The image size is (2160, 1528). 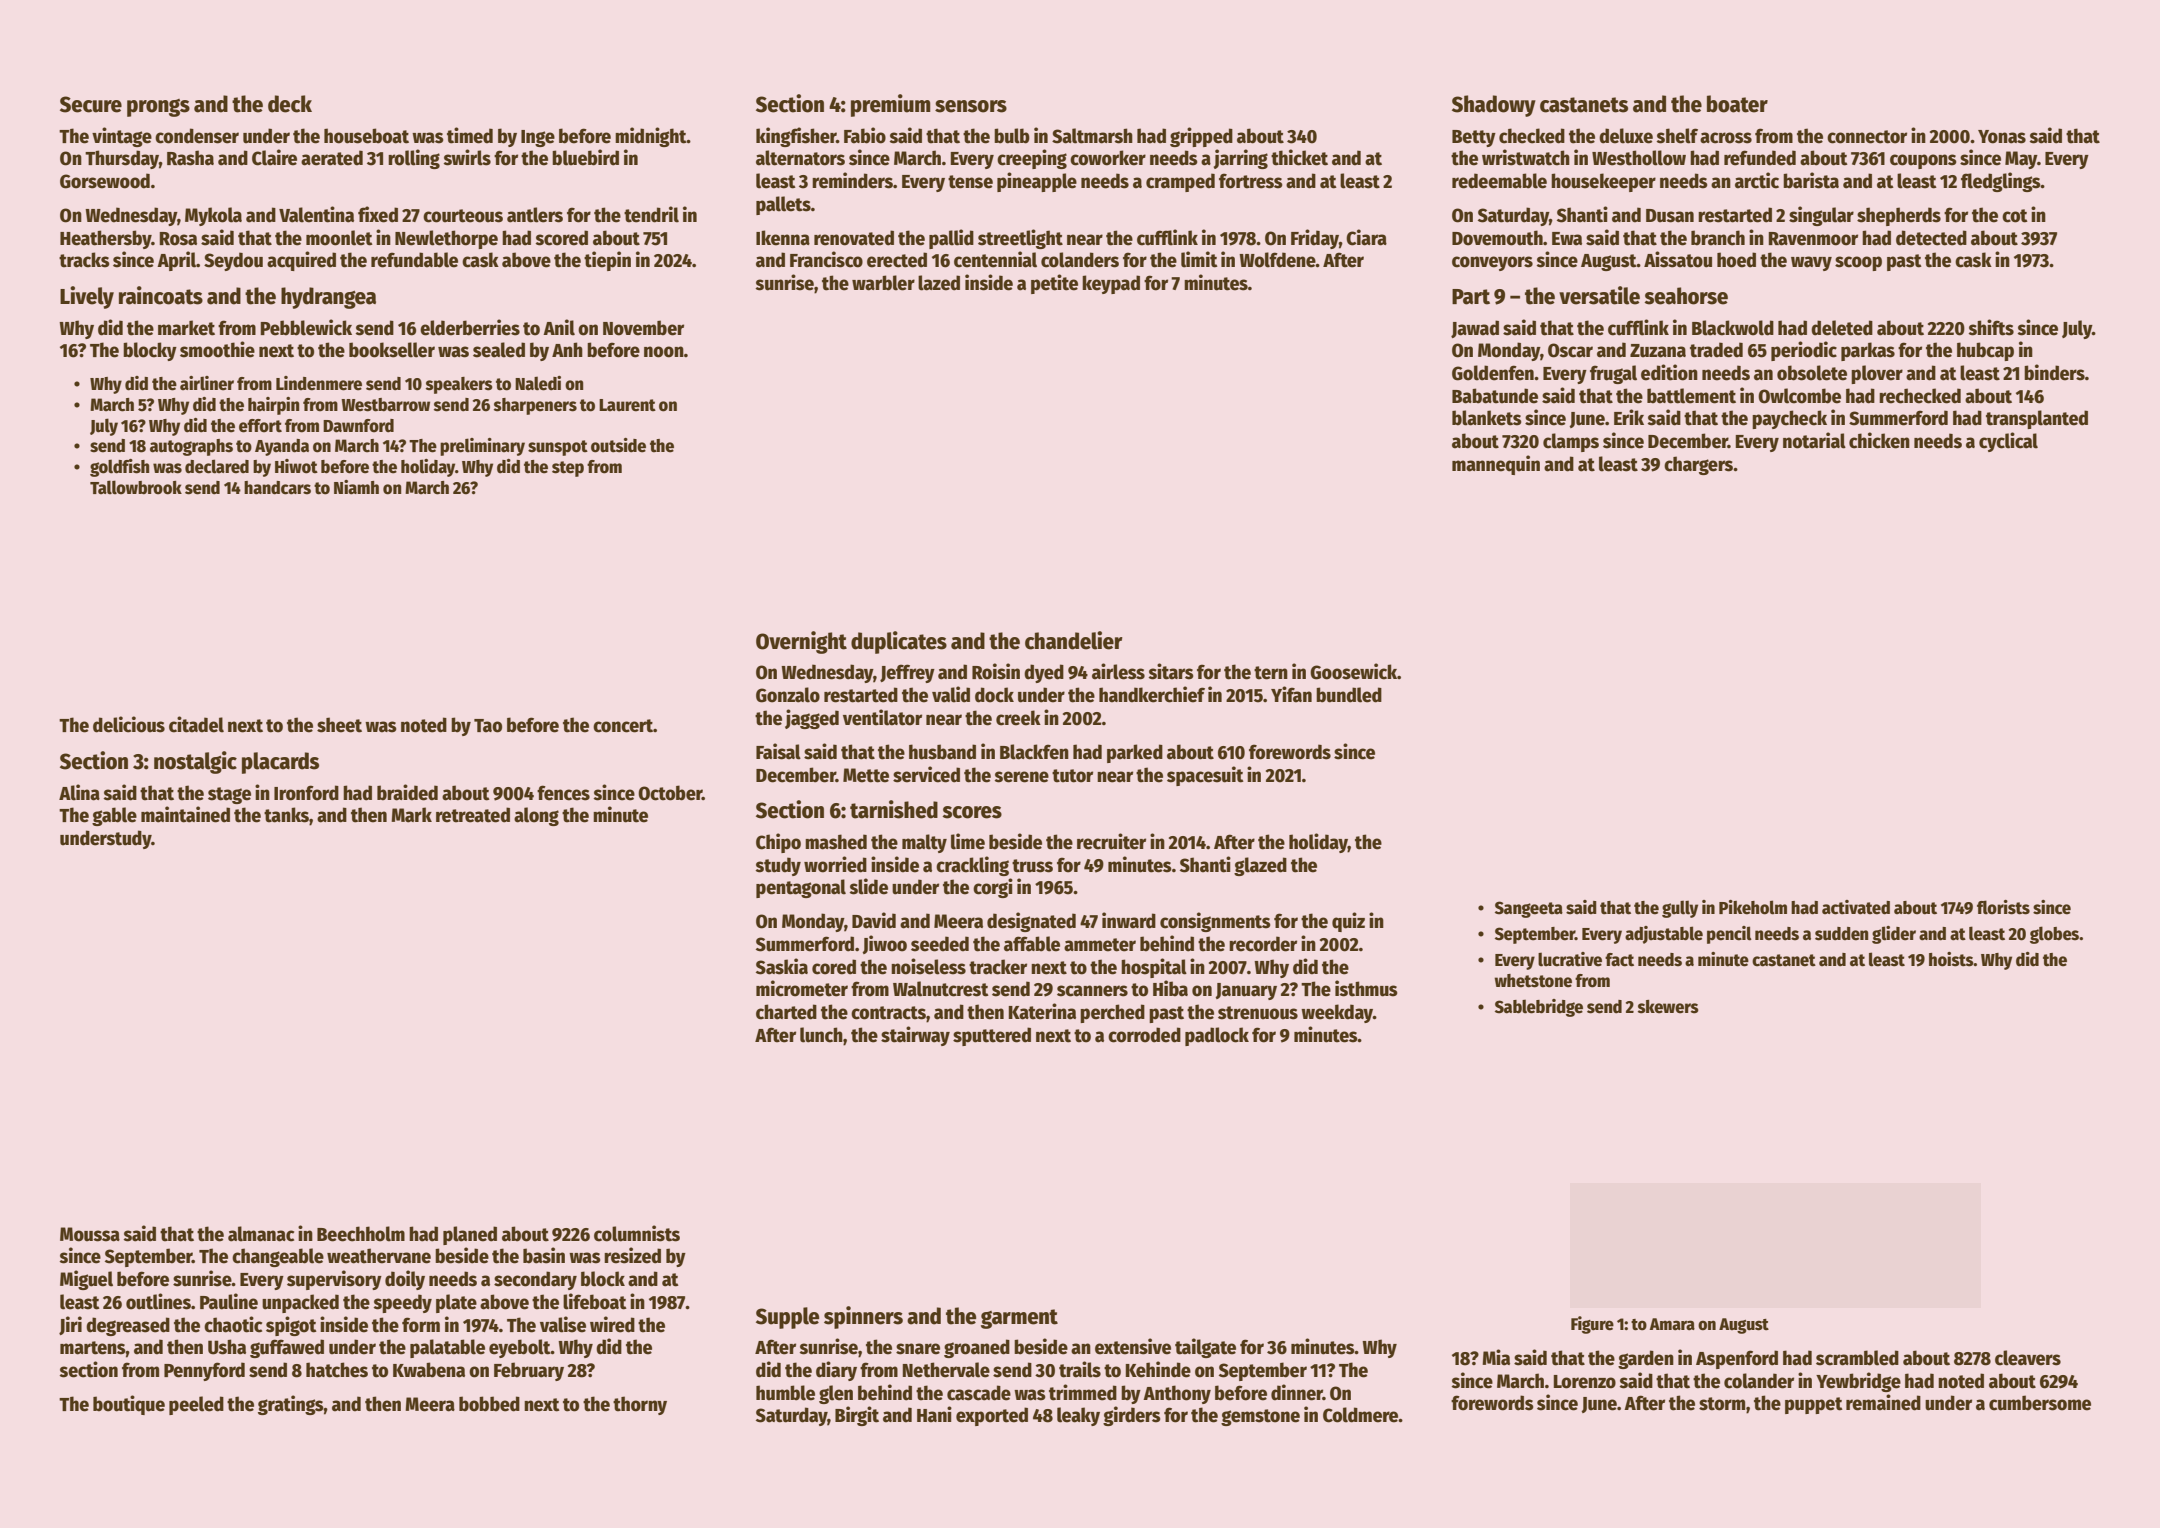 What do you see at coordinates (1111, 284) in the screenshot?
I see `keypad` at bounding box center [1111, 284].
